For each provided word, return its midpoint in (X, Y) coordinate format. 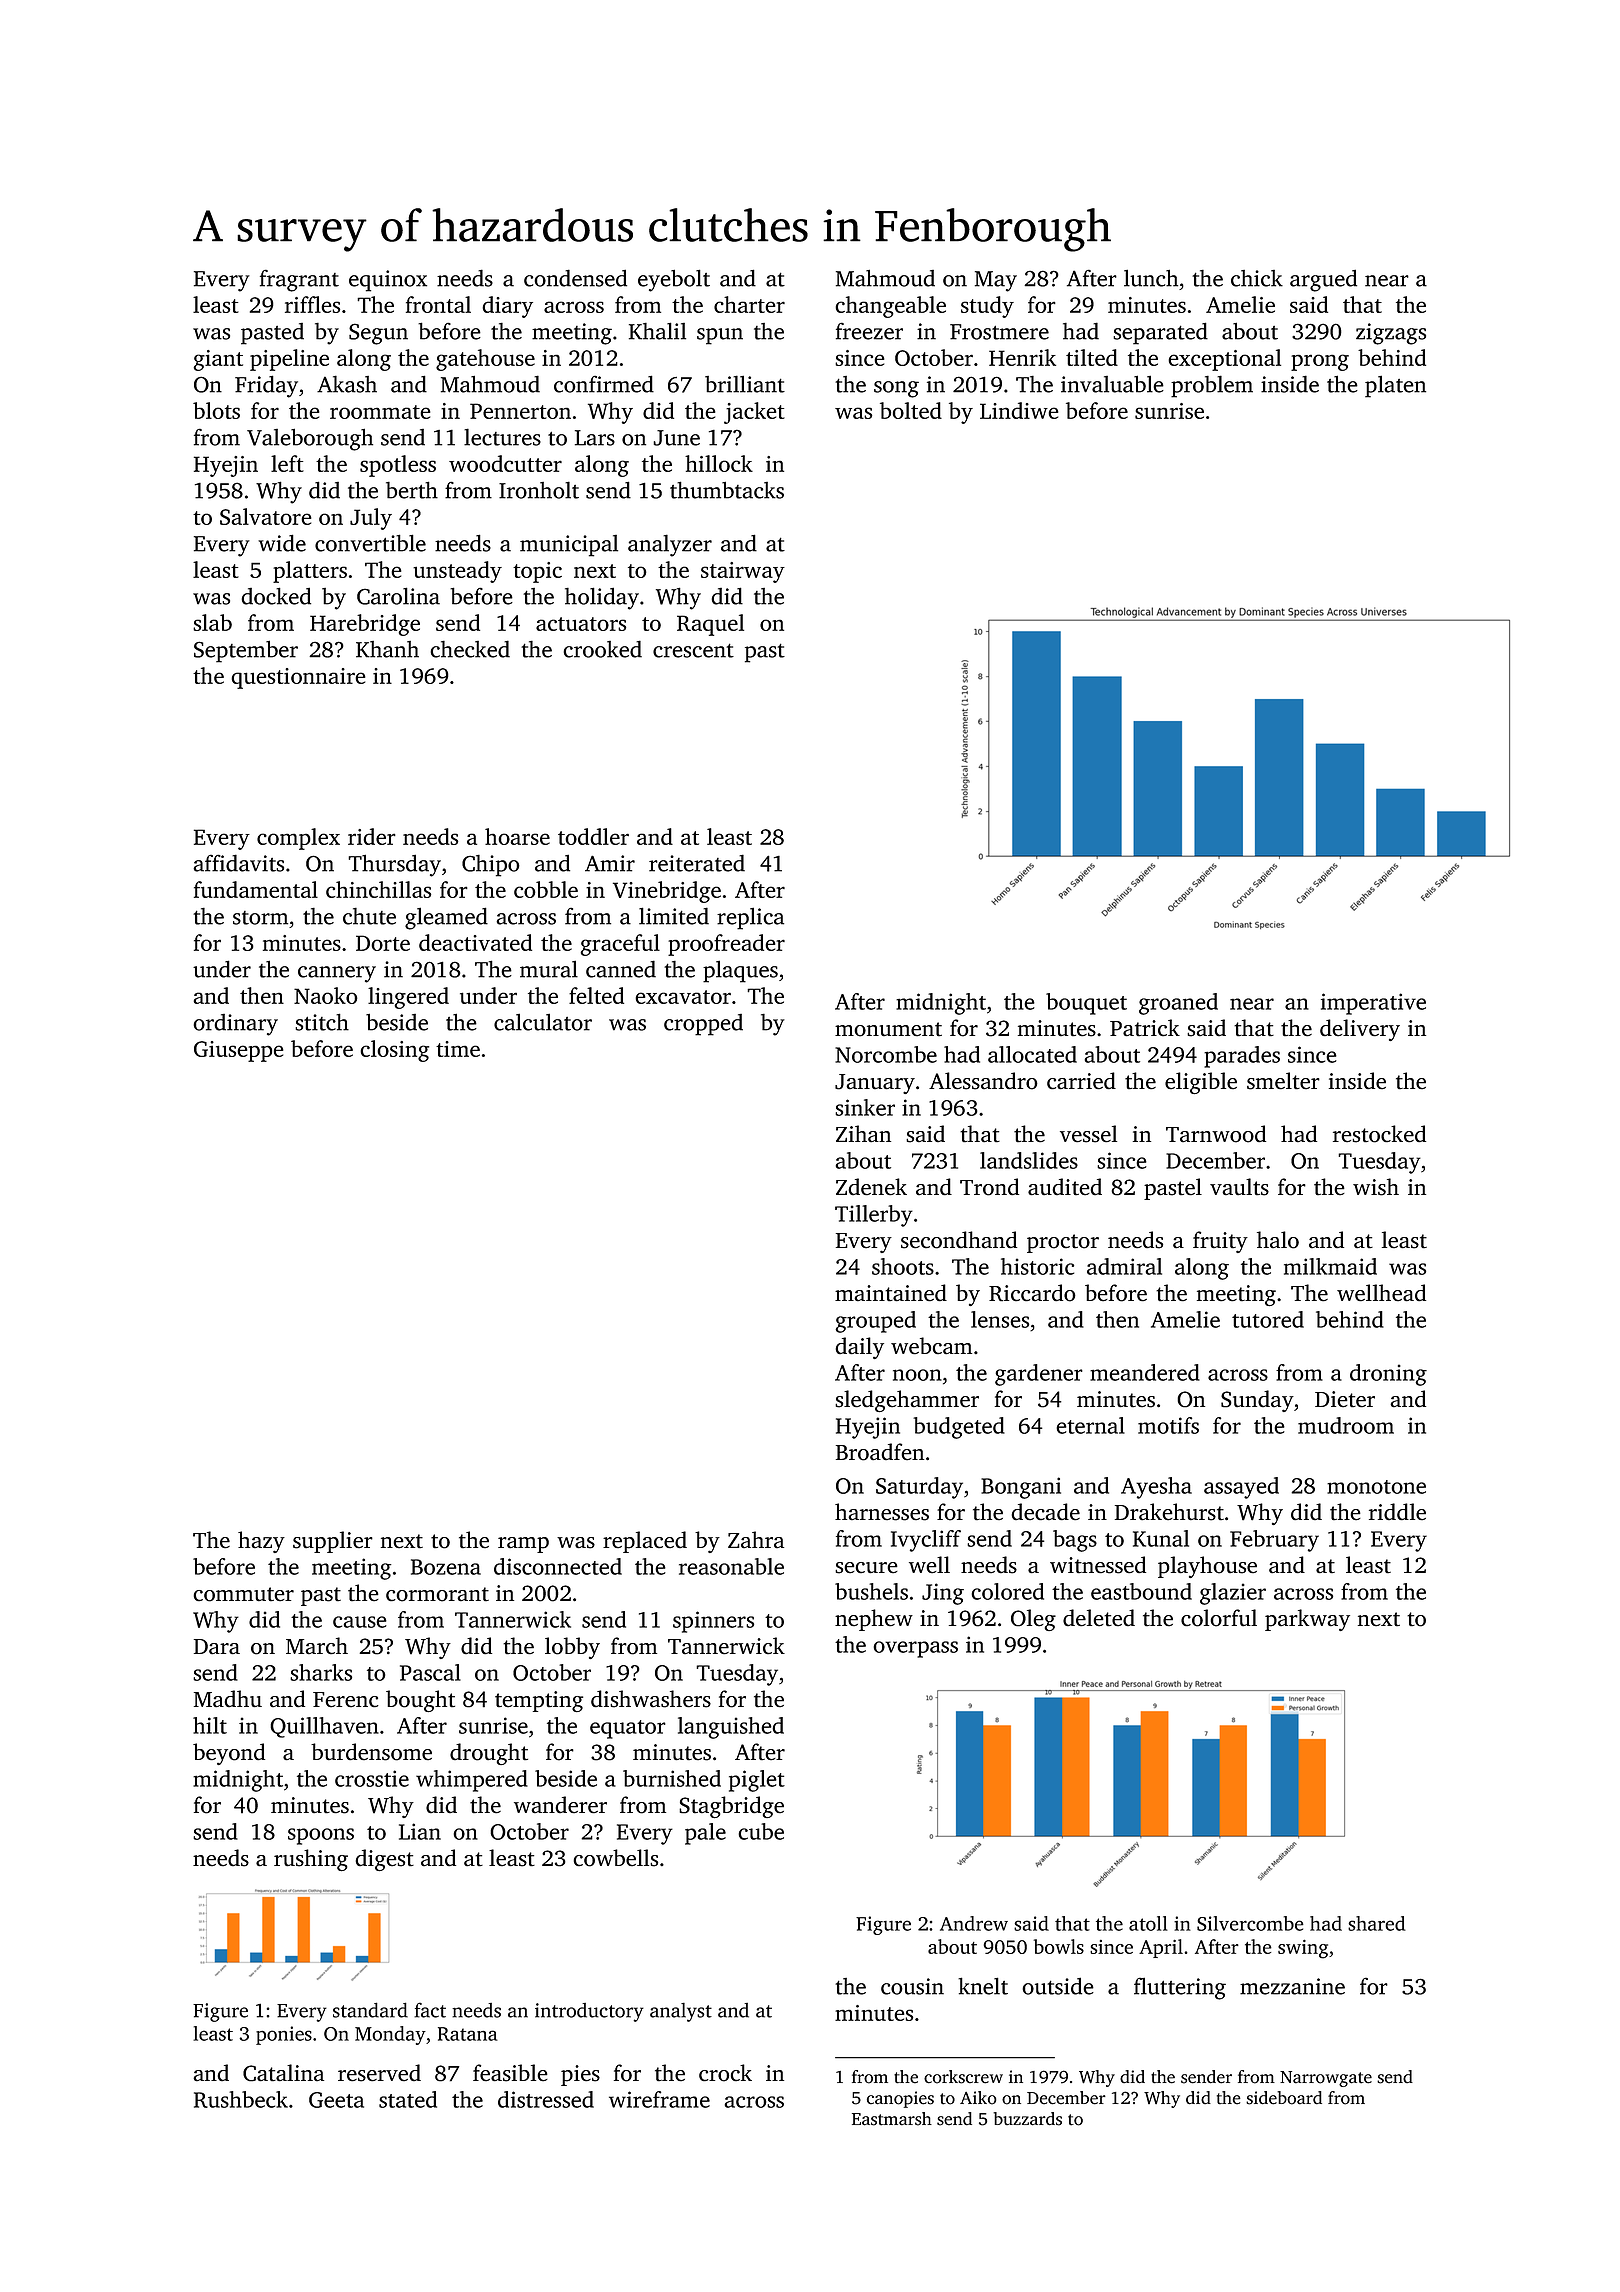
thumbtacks (727, 490)
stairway (743, 572)
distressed (546, 2099)
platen (1395, 386)
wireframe (659, 2099)
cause (360, 1622)
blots (216, 410)
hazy (261, 1542)
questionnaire (298, 678)
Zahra (756, 1540)
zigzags (1391, 334)
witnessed (1098, 1565)
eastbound (1141, 1591)
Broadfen (880, 1452)
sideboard (1284, 2098)
